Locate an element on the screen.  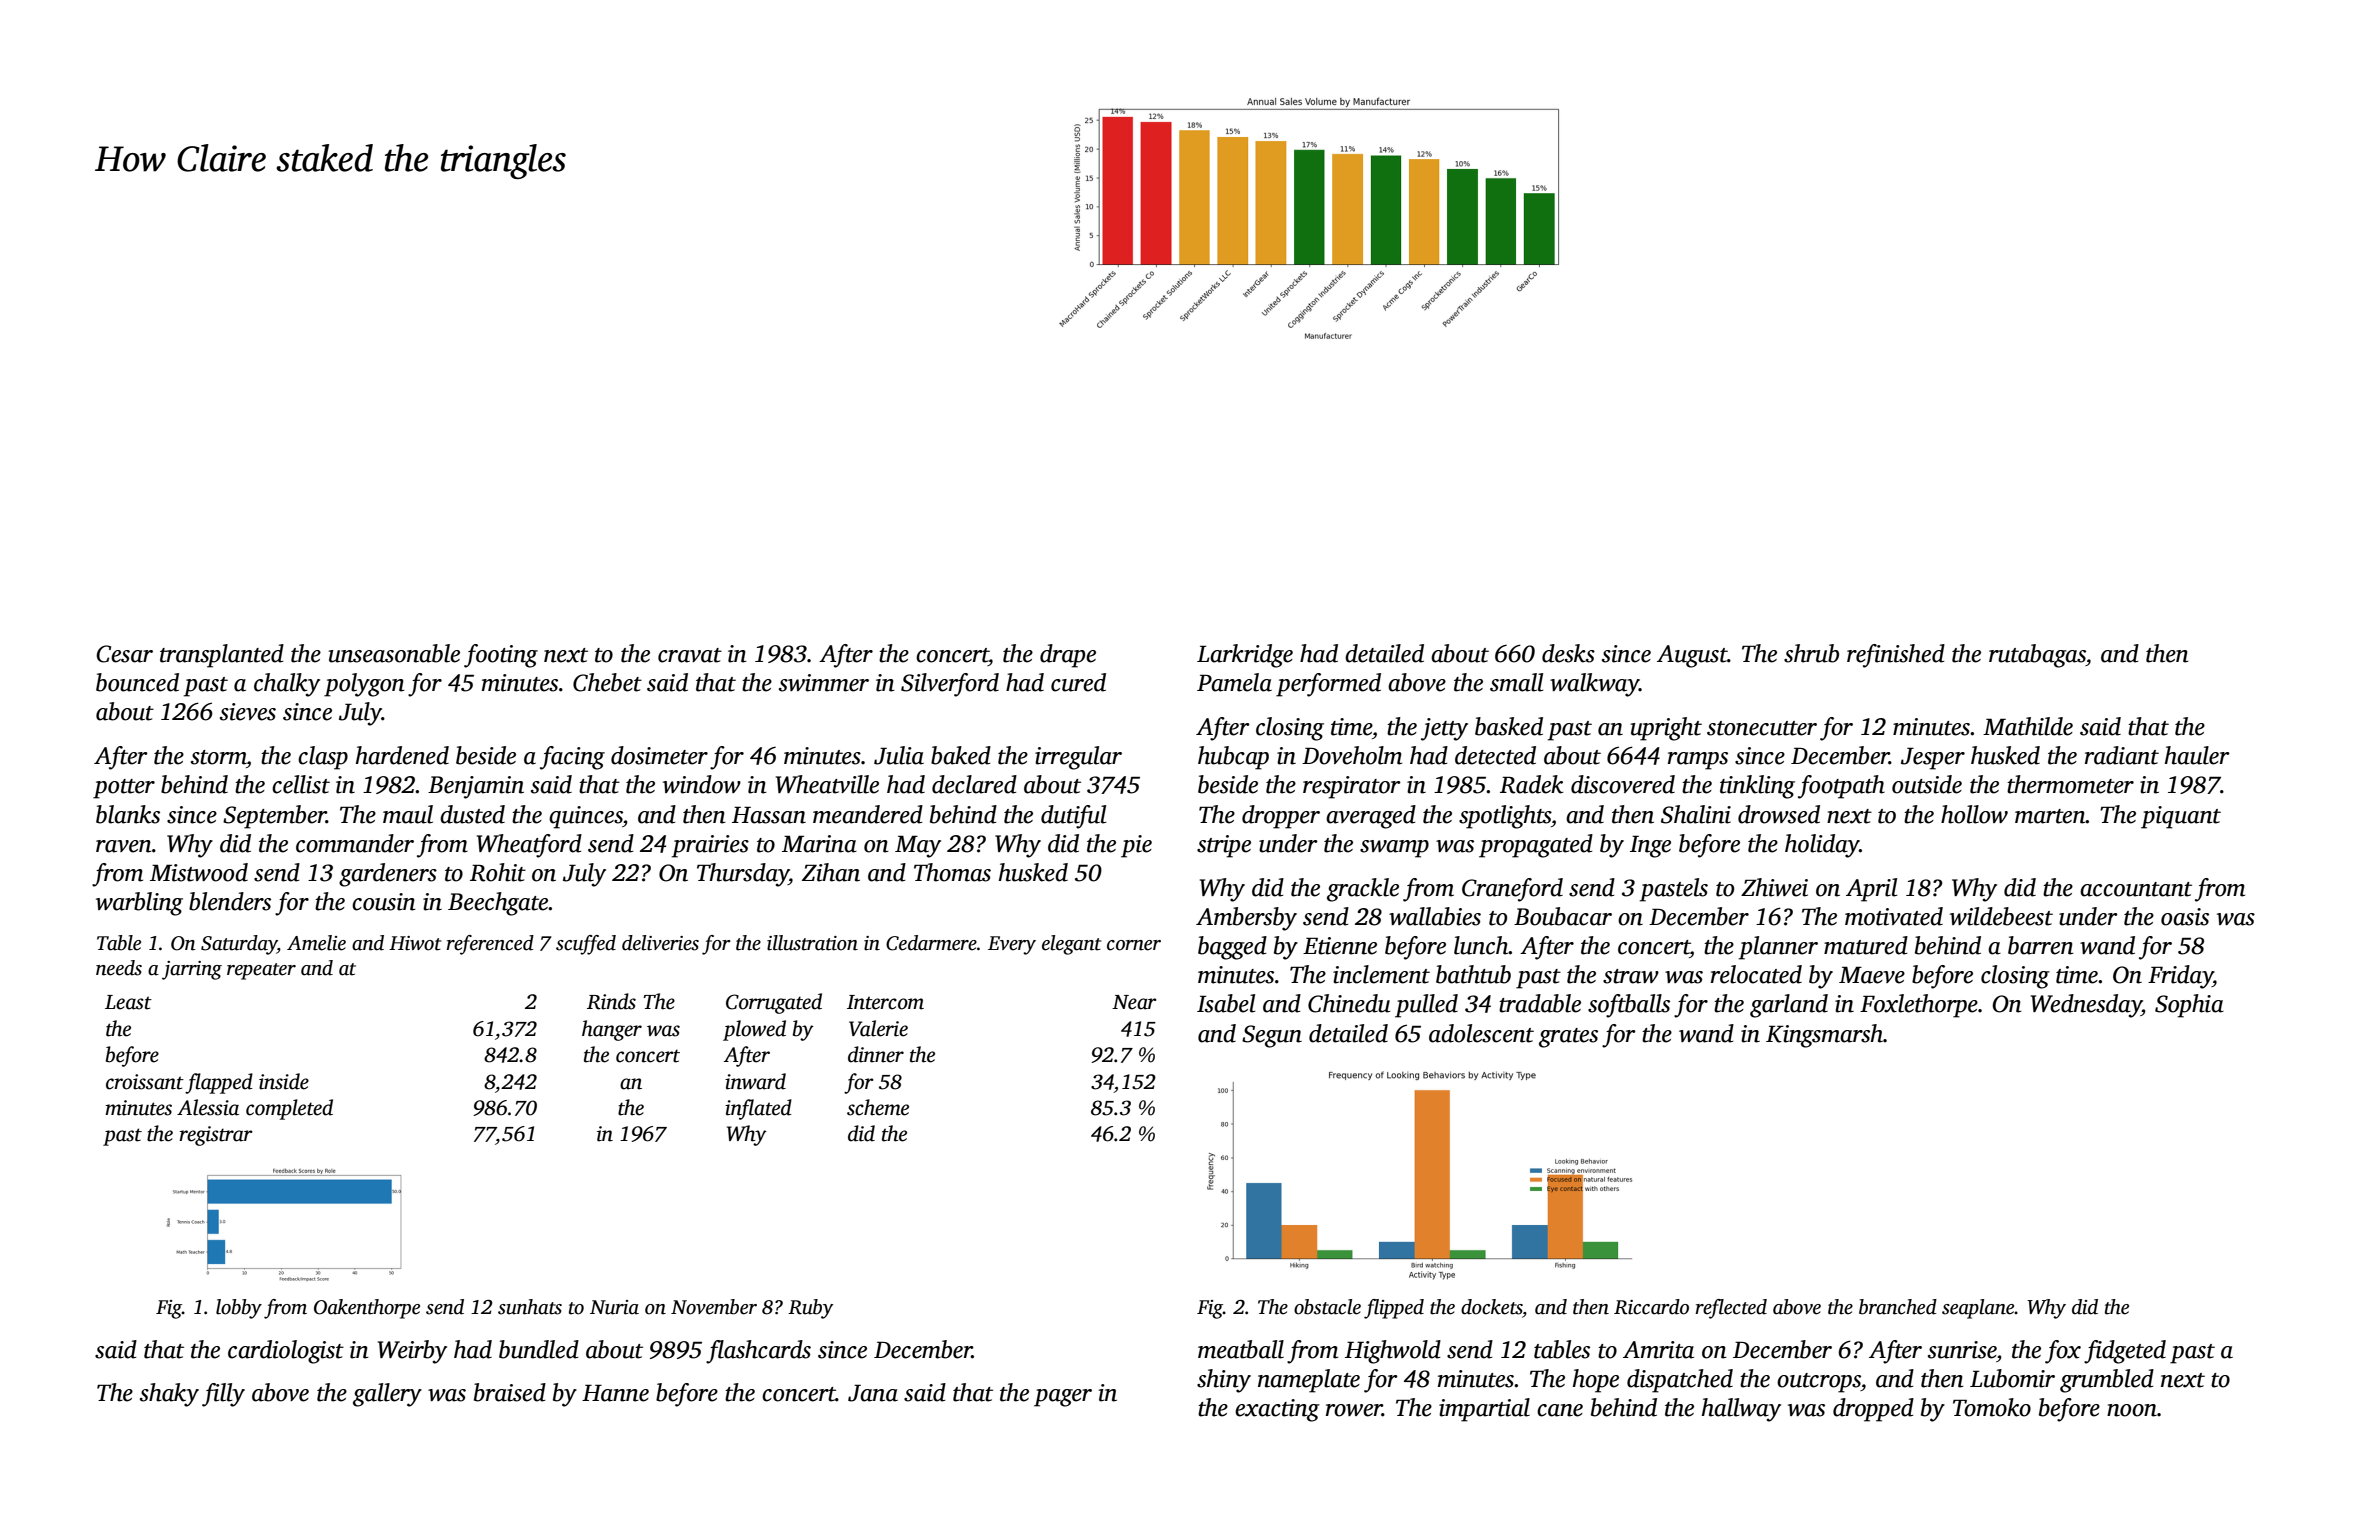
Cesar is located at coordinates (124, 654).
